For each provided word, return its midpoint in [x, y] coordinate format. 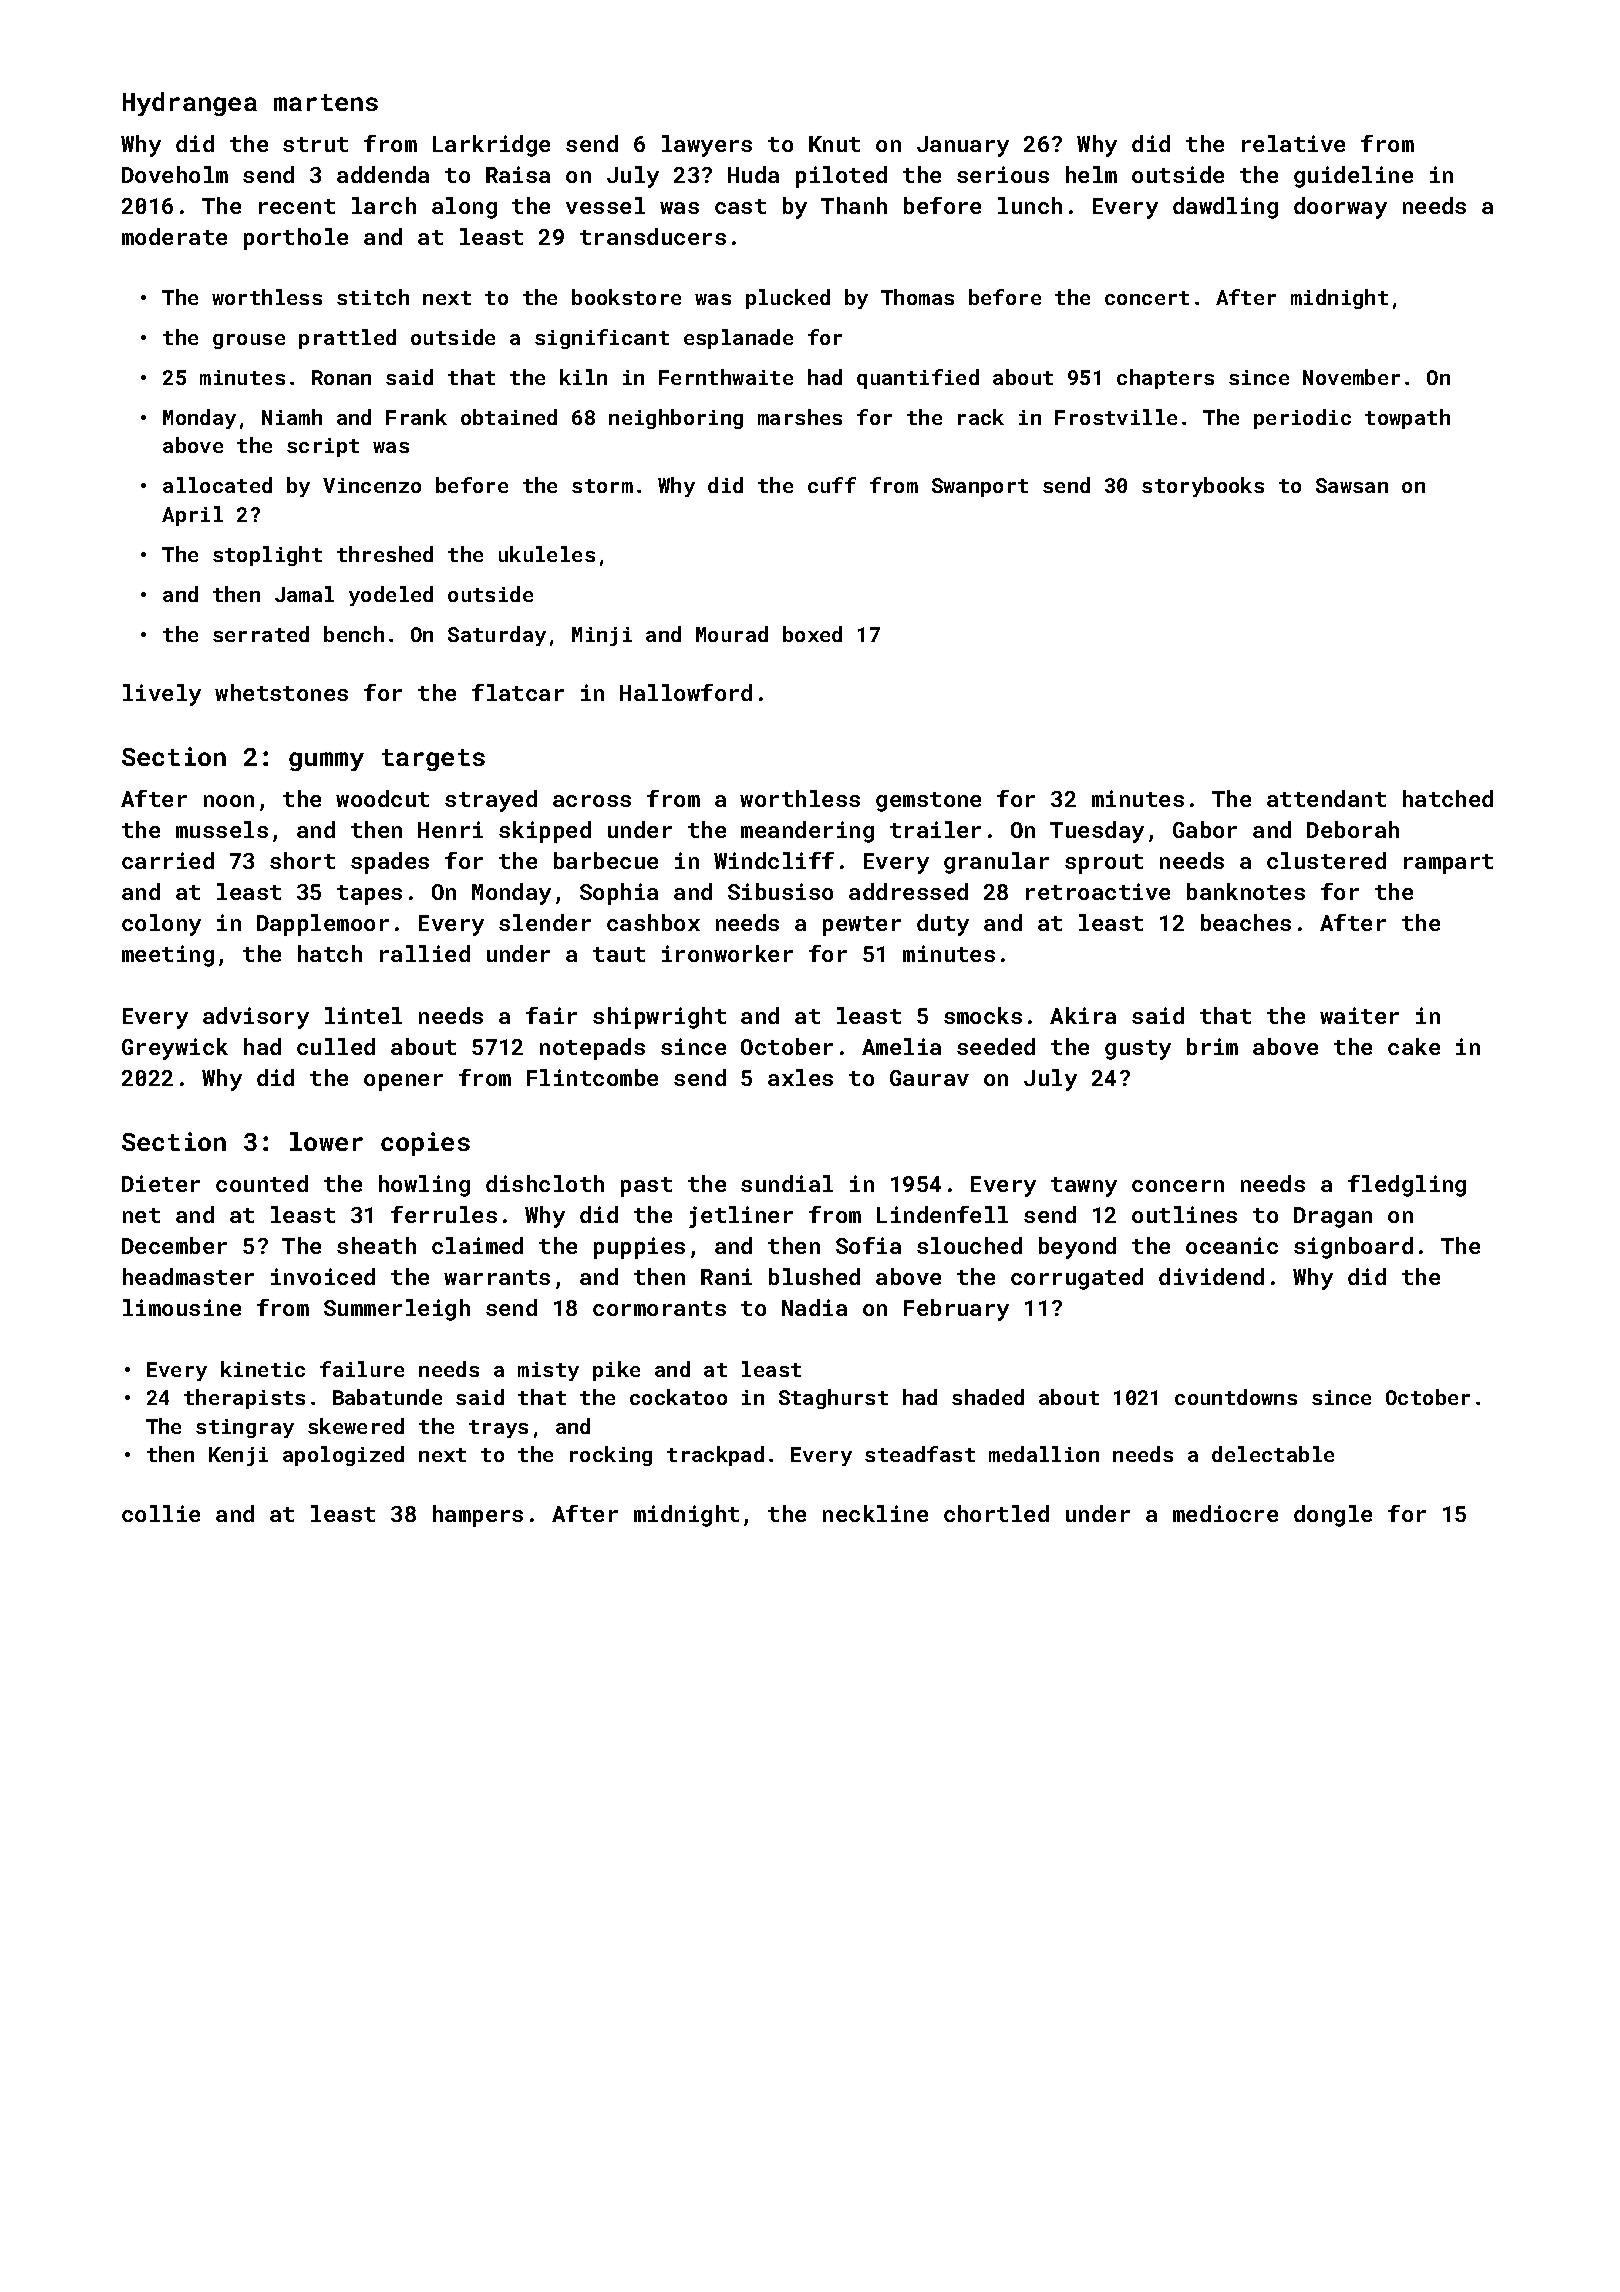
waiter [1359, 1015]
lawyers [707, 146]
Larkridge [491, 146]
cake [1414, 1046]
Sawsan [1352, 485]
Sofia [868, 1245]
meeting [168, 956]
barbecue [606, 860]
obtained [509, 417]
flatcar [518, 692]
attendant [1326, 798]
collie [161, 1513]
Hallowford [686, 692]
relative [1293, 143]
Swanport [980, 487]
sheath [376, 1245]
